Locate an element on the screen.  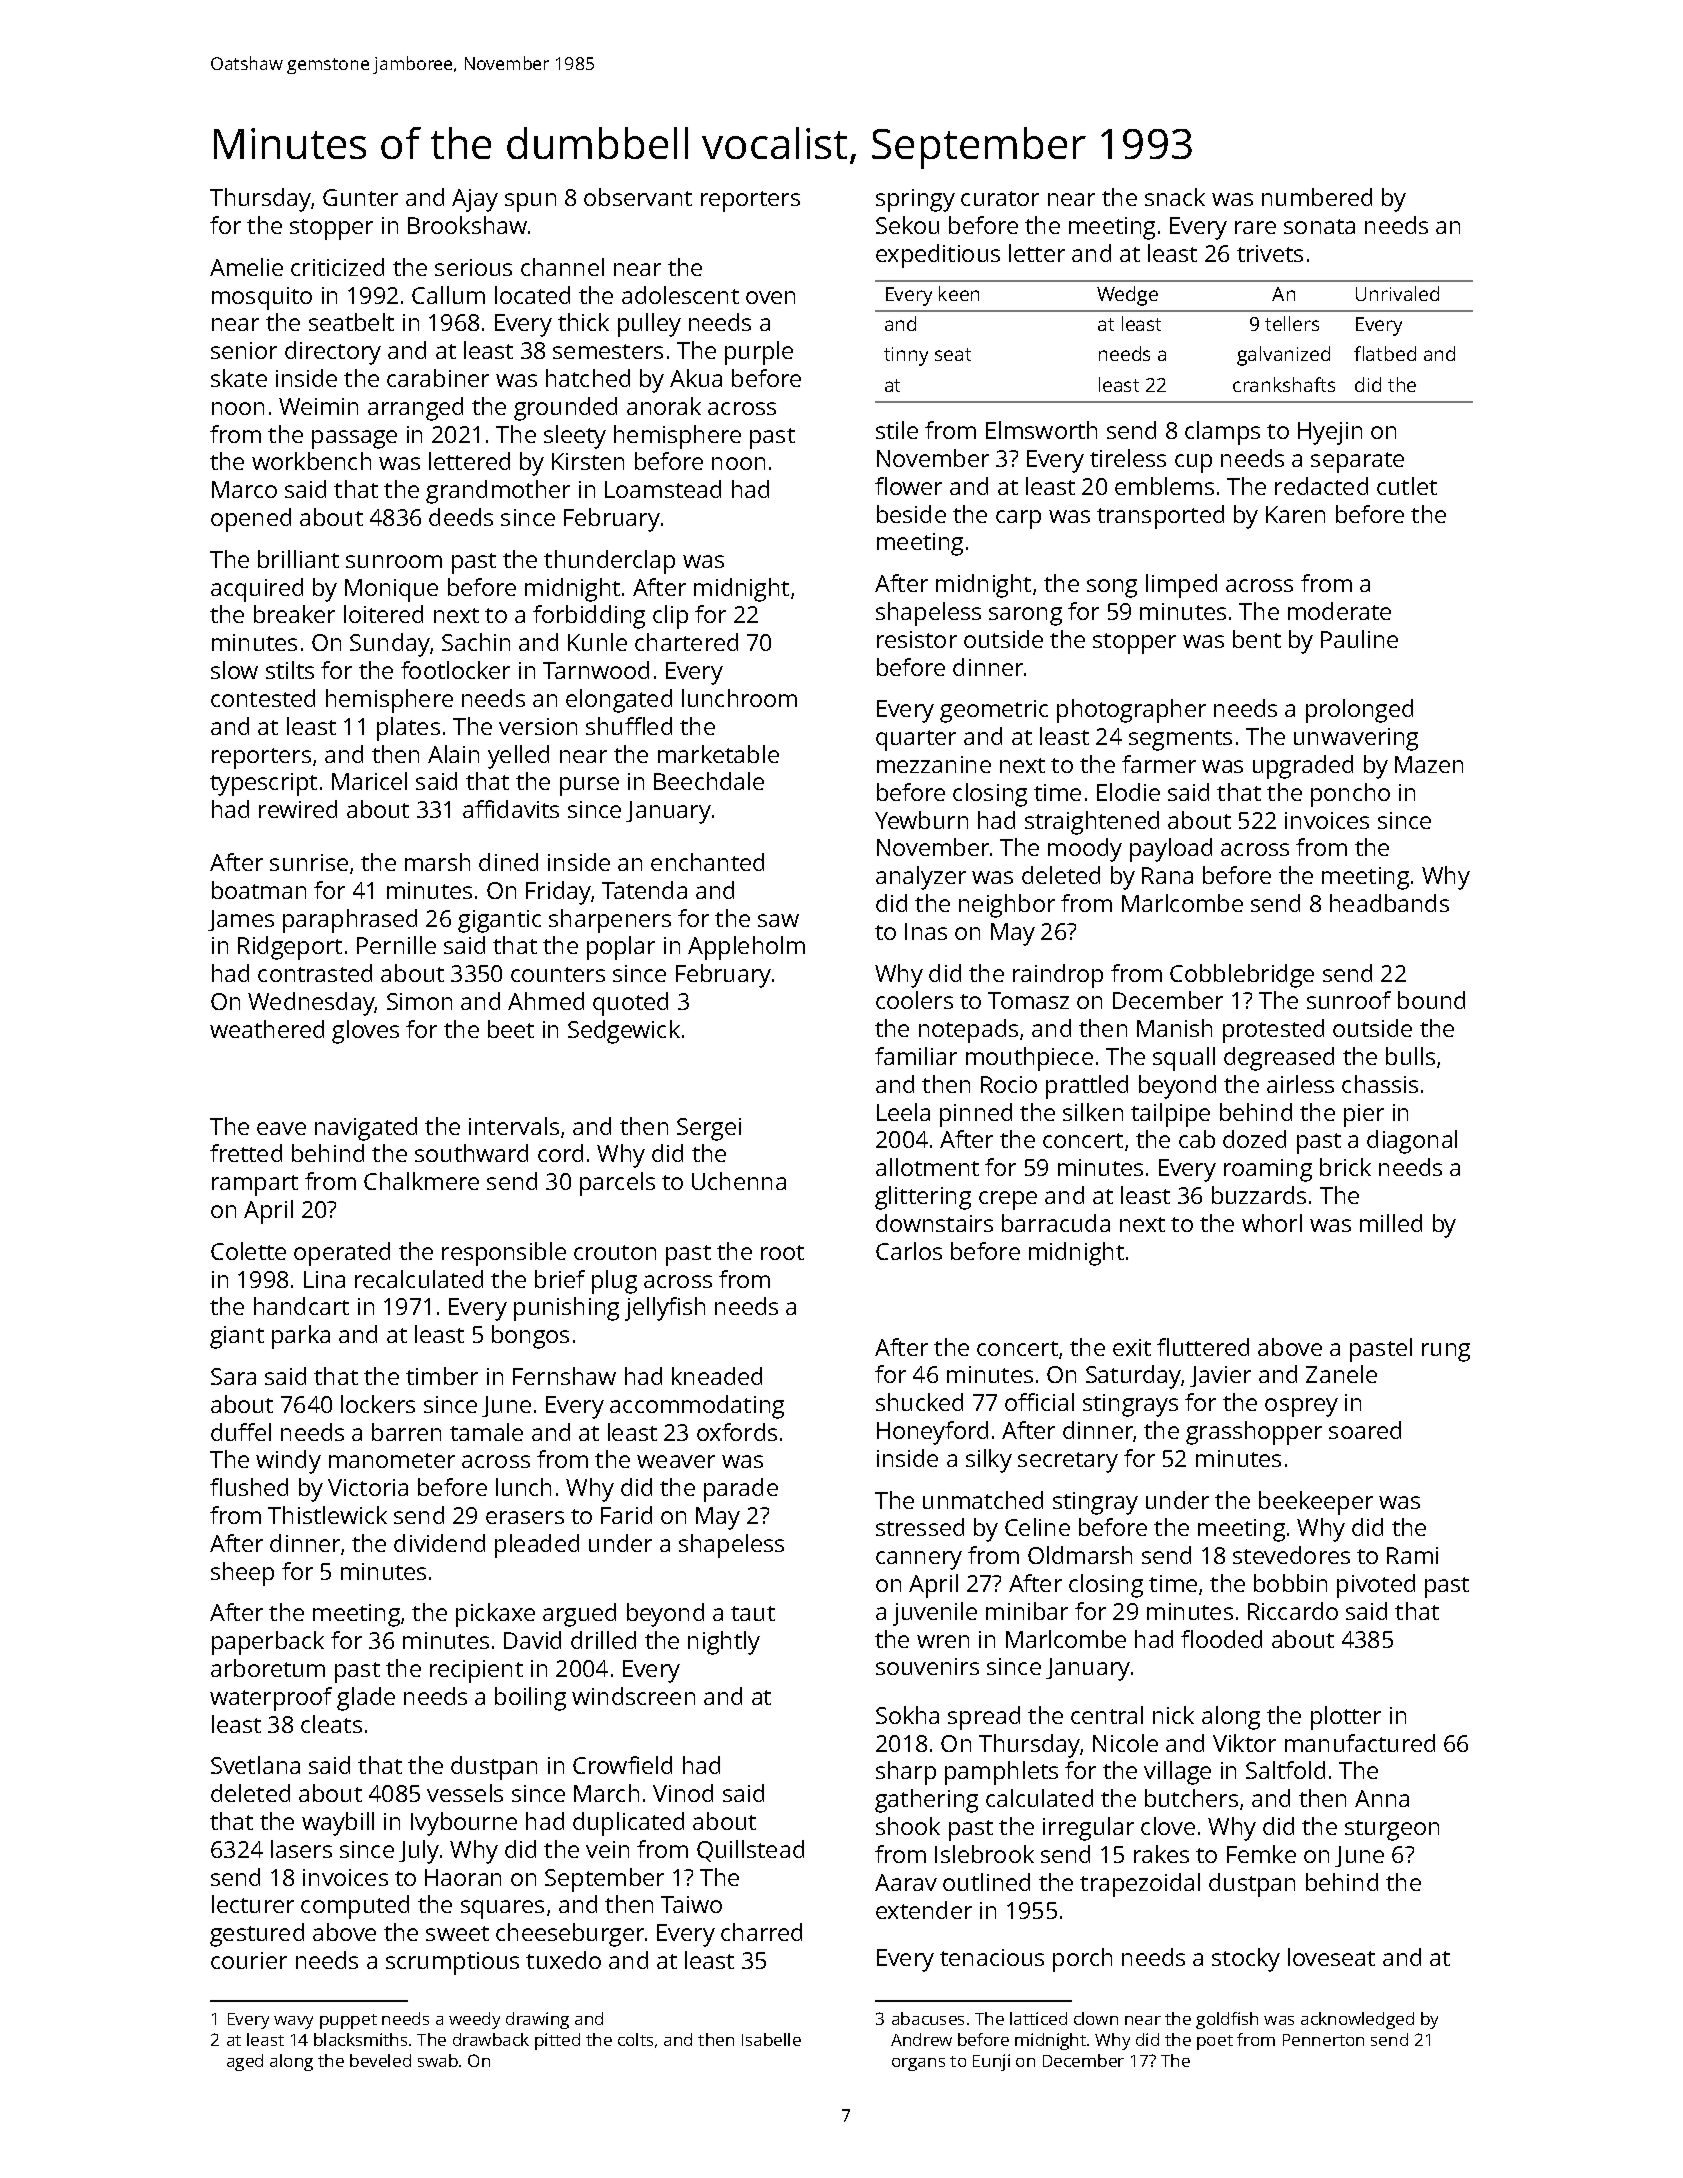
rampart is located at coordinates (255, 1185).
